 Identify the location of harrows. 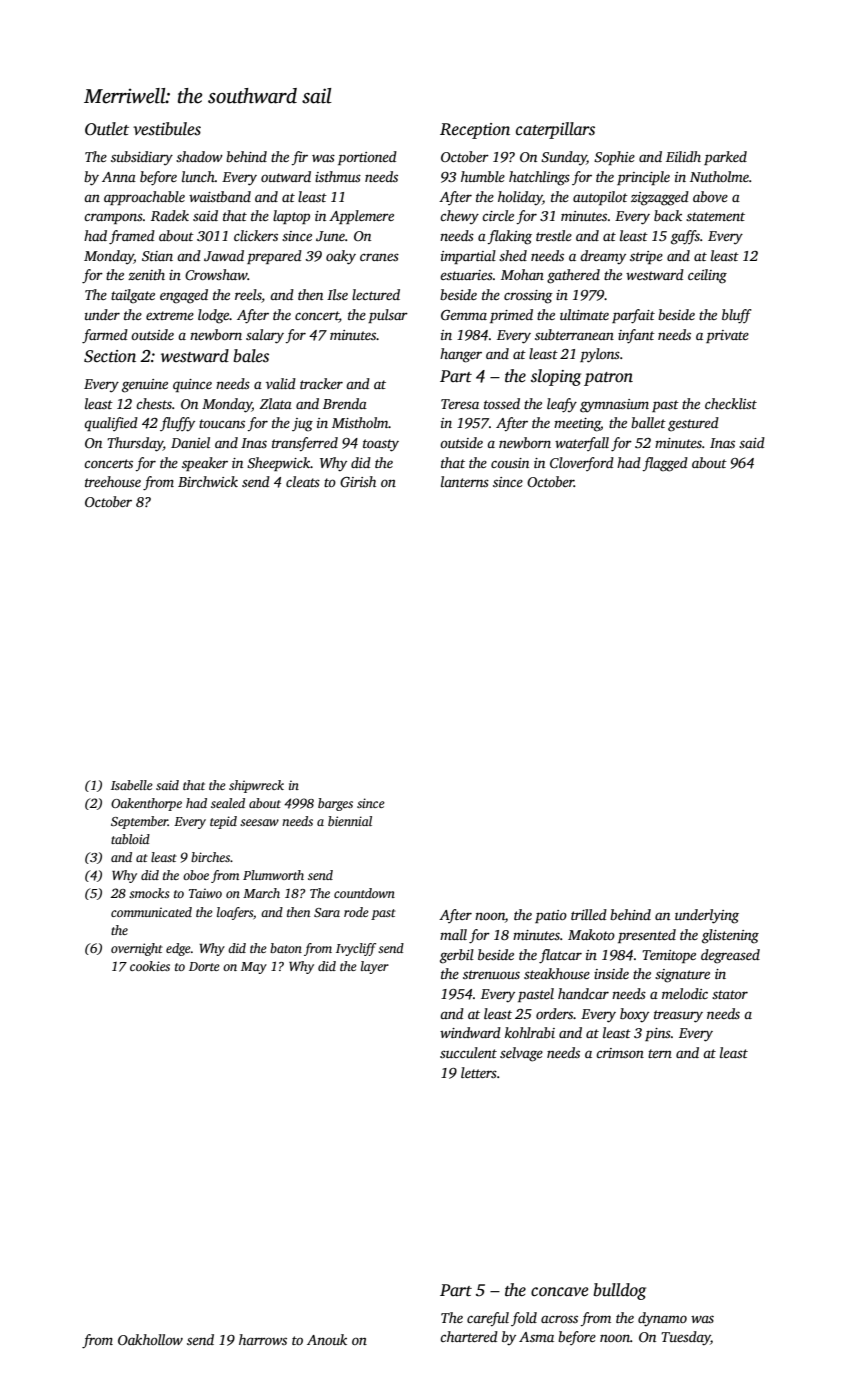
(263, 1339).
